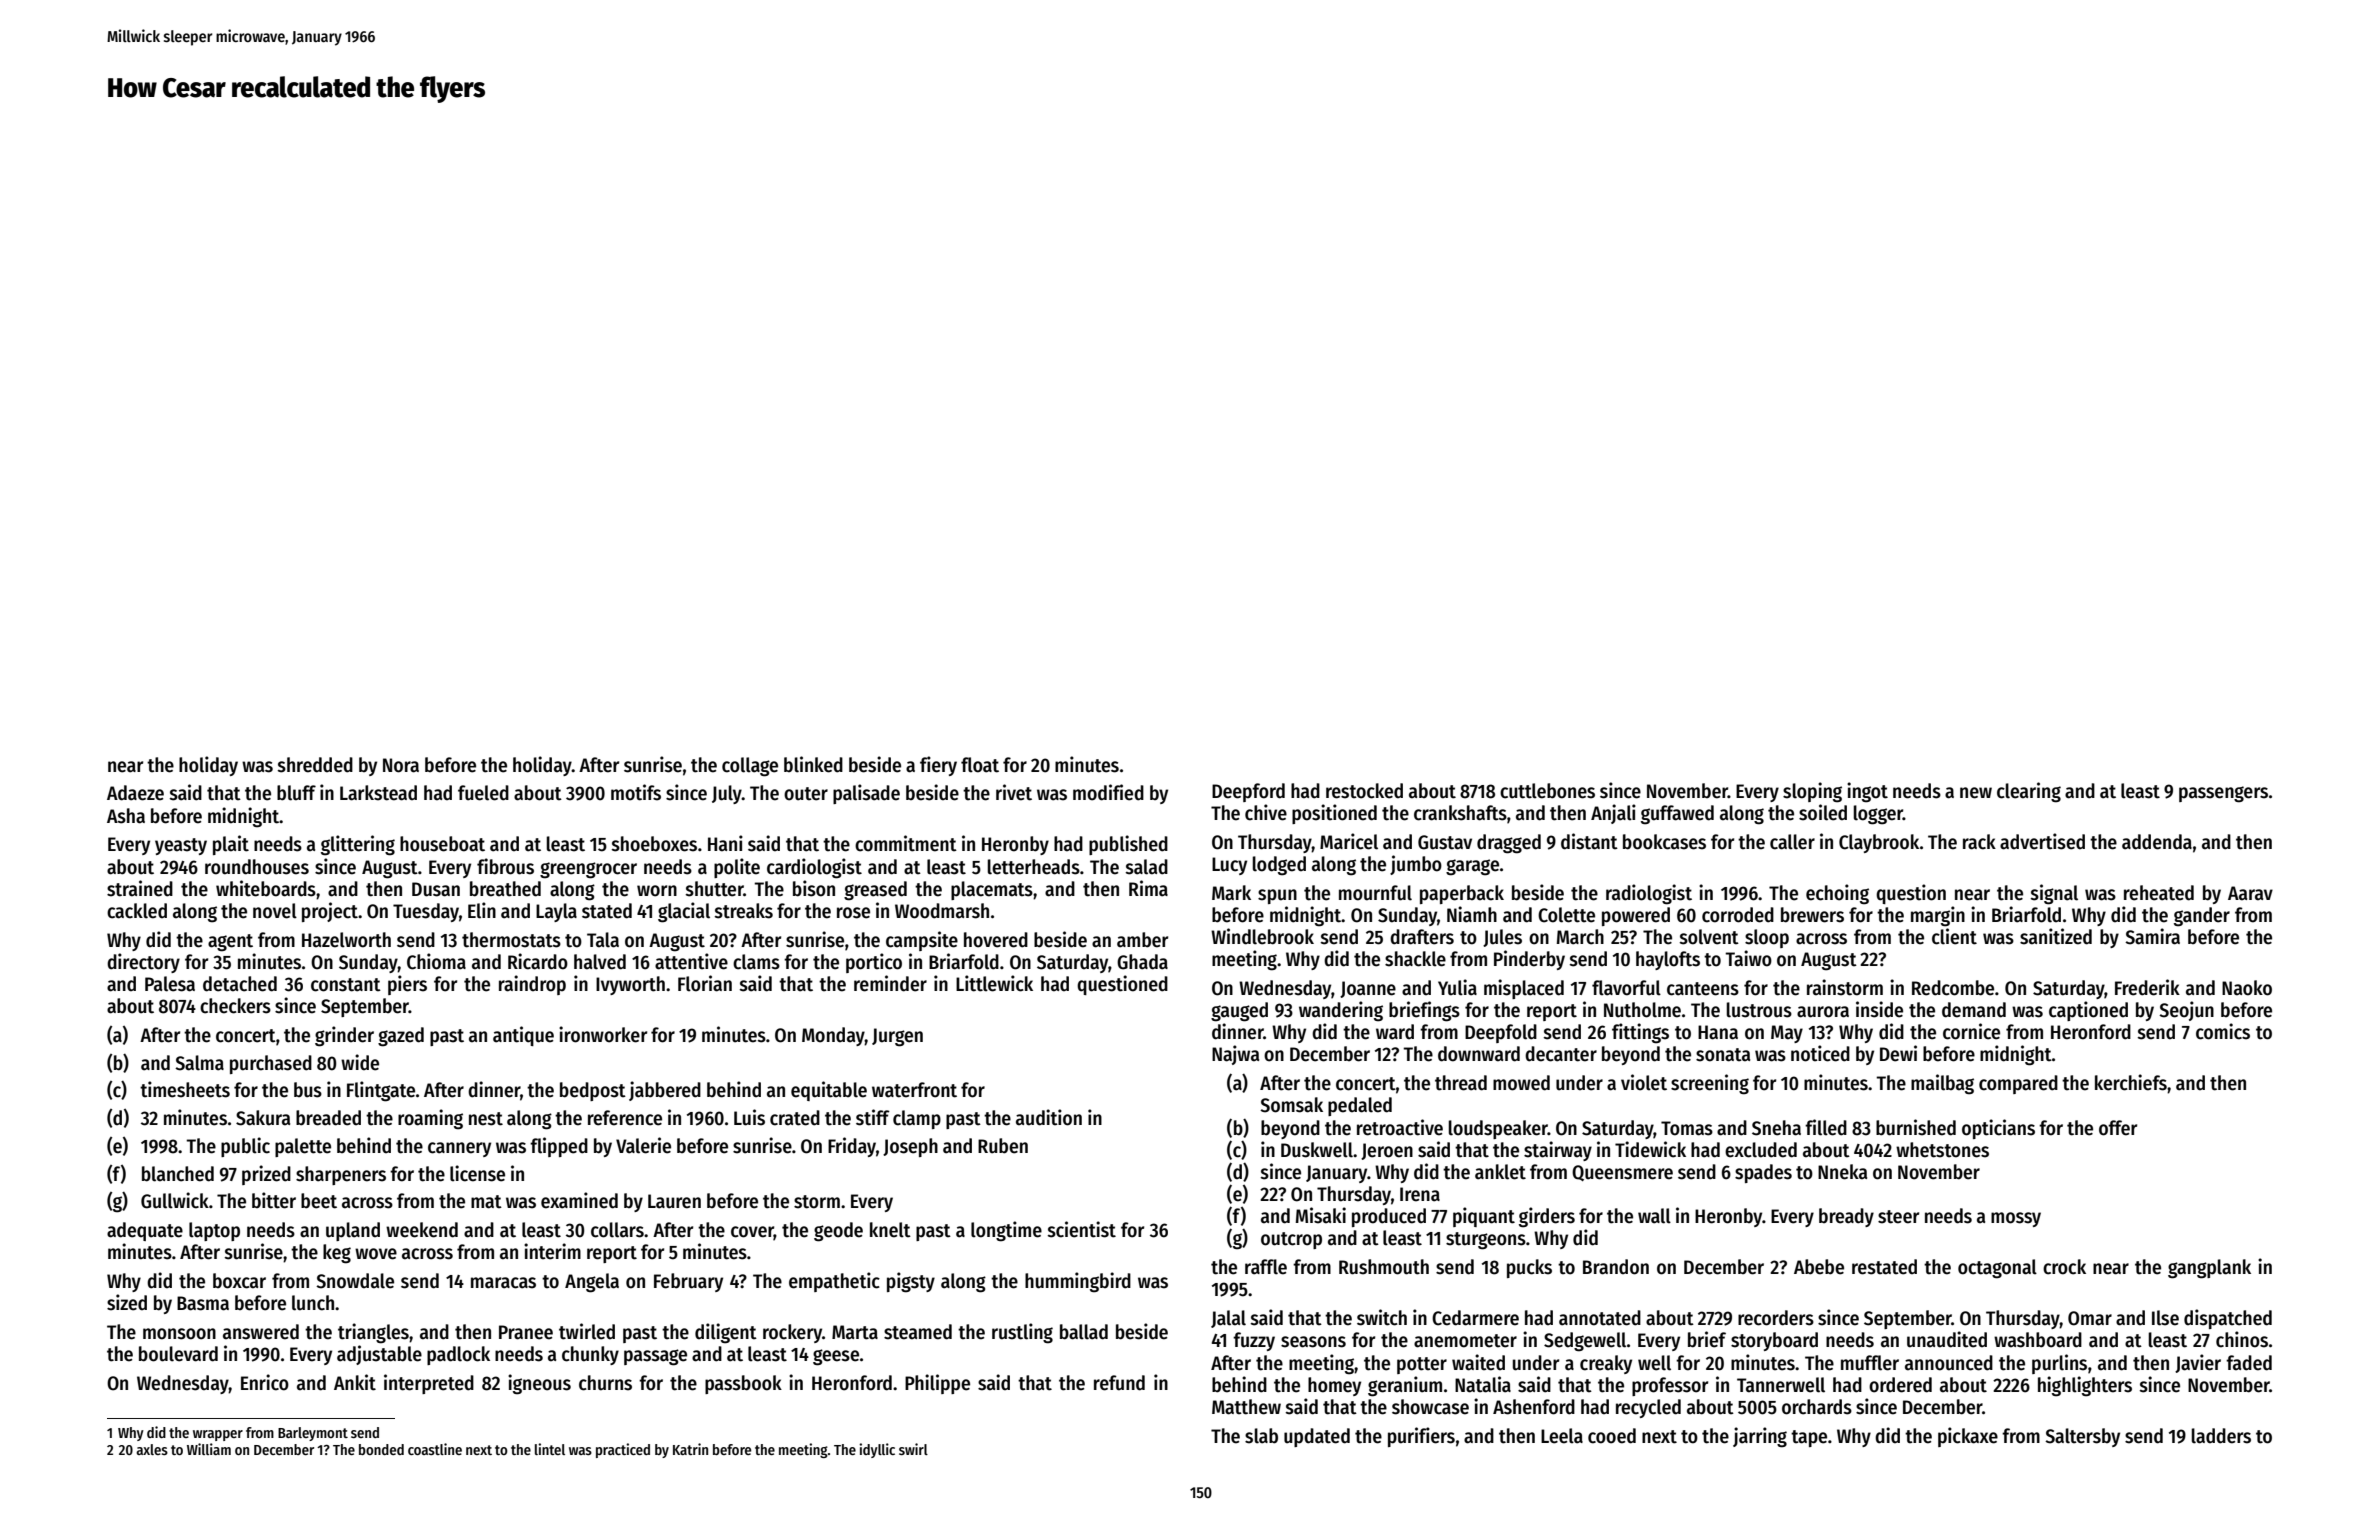  I want to click on blinked, so click(813, 764).
